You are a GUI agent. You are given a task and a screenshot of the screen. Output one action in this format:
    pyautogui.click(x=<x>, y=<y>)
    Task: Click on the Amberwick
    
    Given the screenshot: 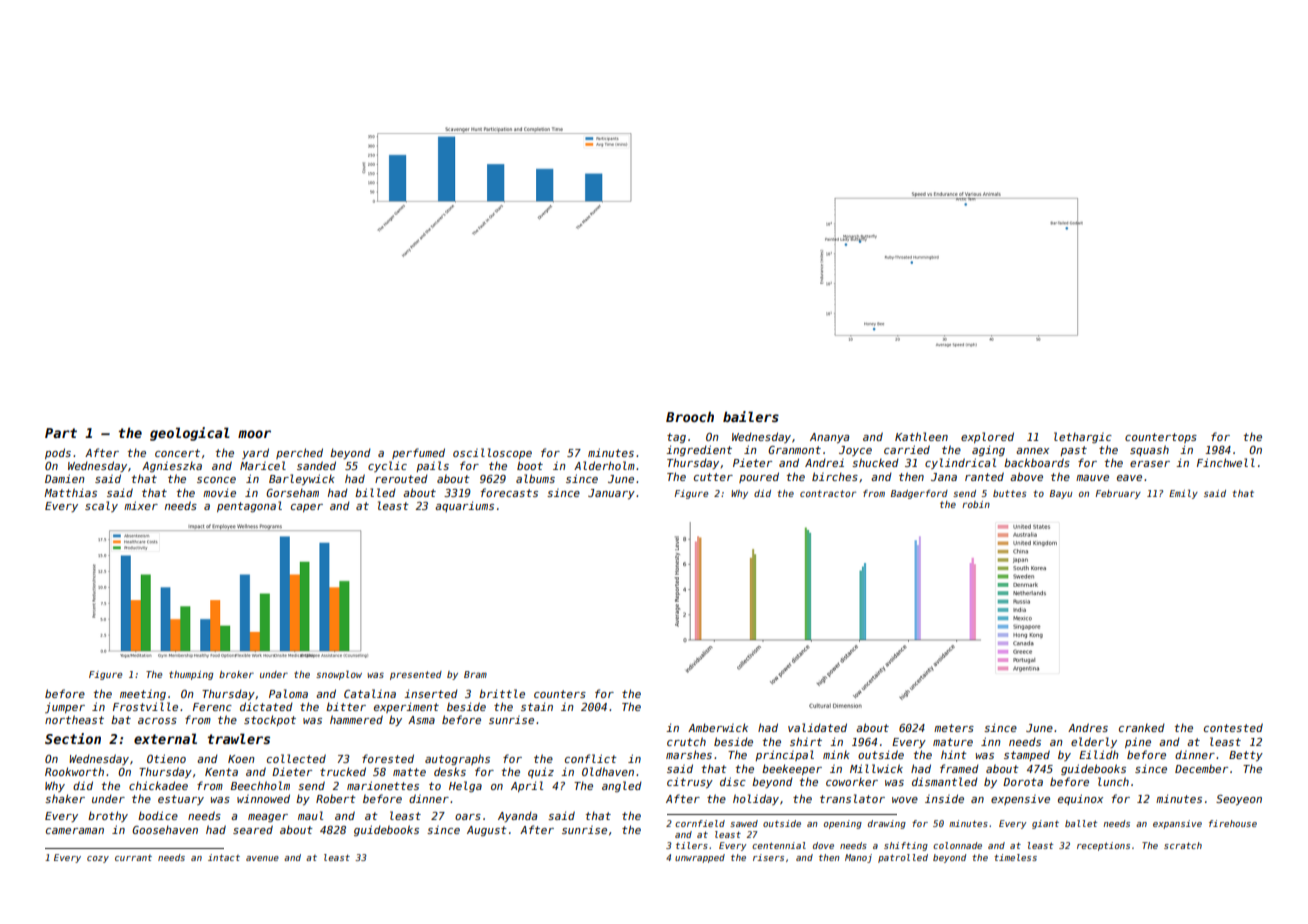 What is the action you would take?
    pyautogui.click(x=718, y=727)
